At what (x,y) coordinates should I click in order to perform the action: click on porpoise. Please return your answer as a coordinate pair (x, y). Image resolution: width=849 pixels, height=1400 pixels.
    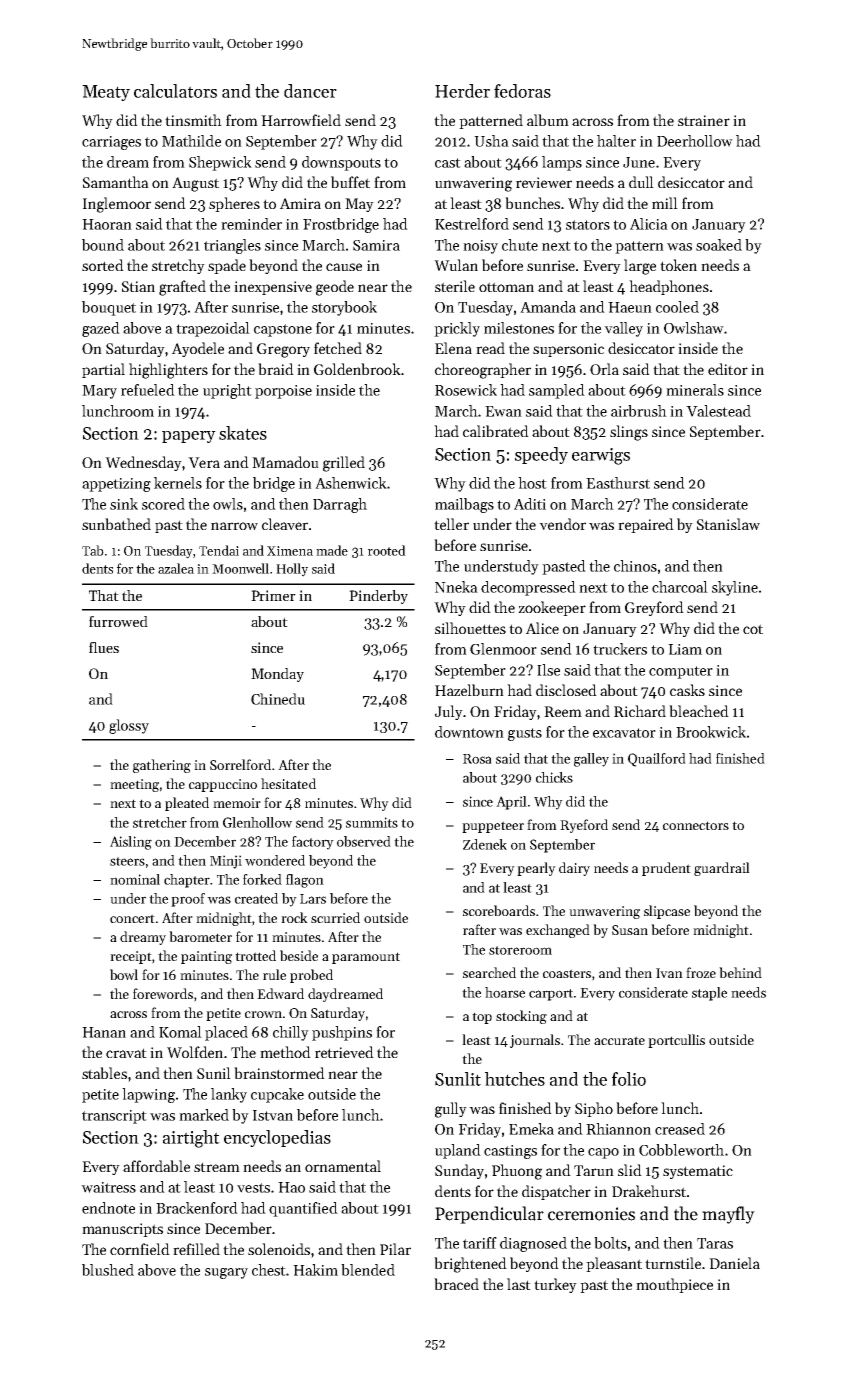
    Looking at the image, I should click on (283, 392).
